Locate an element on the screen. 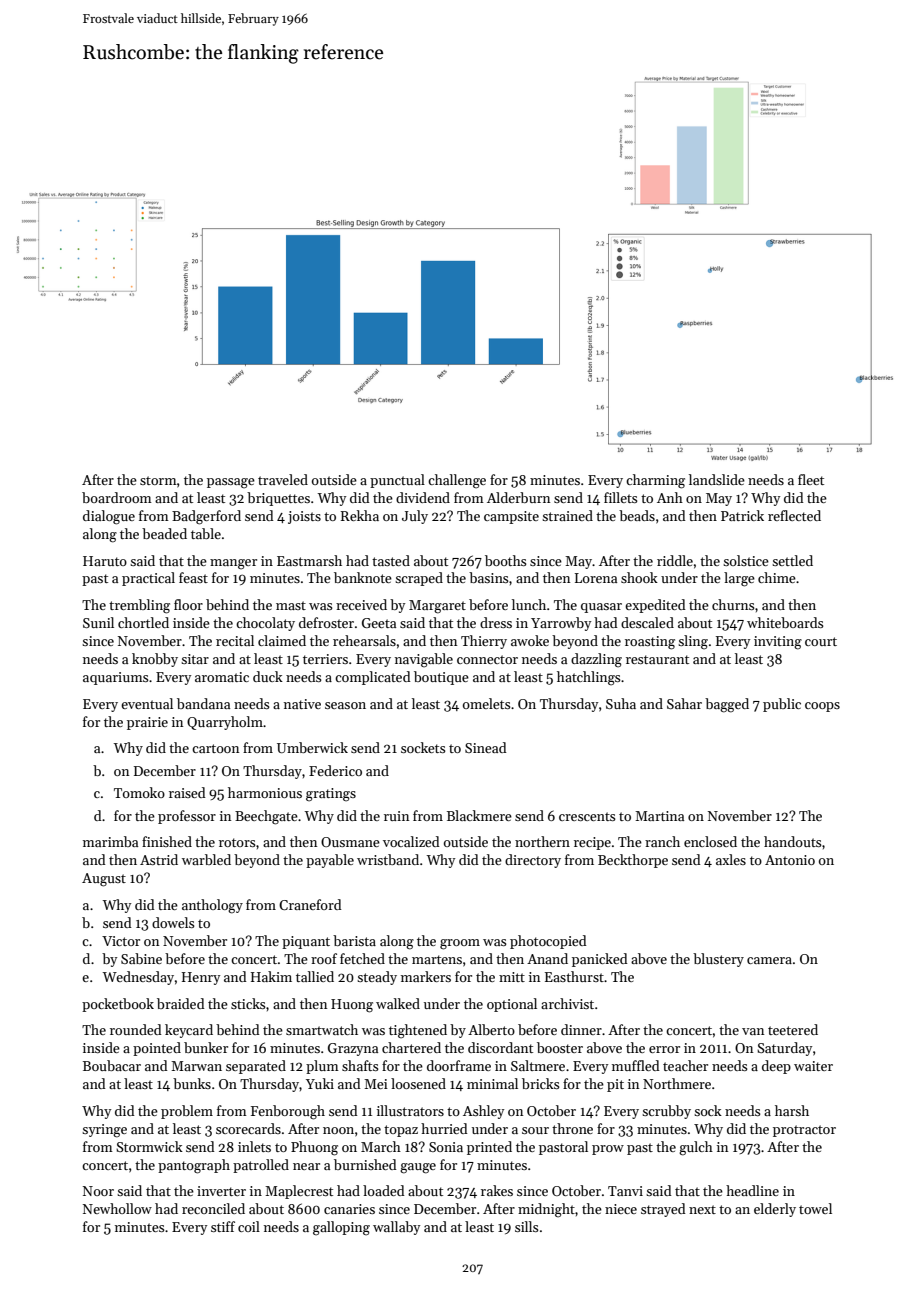  season is located at coordinates (345, 705).
